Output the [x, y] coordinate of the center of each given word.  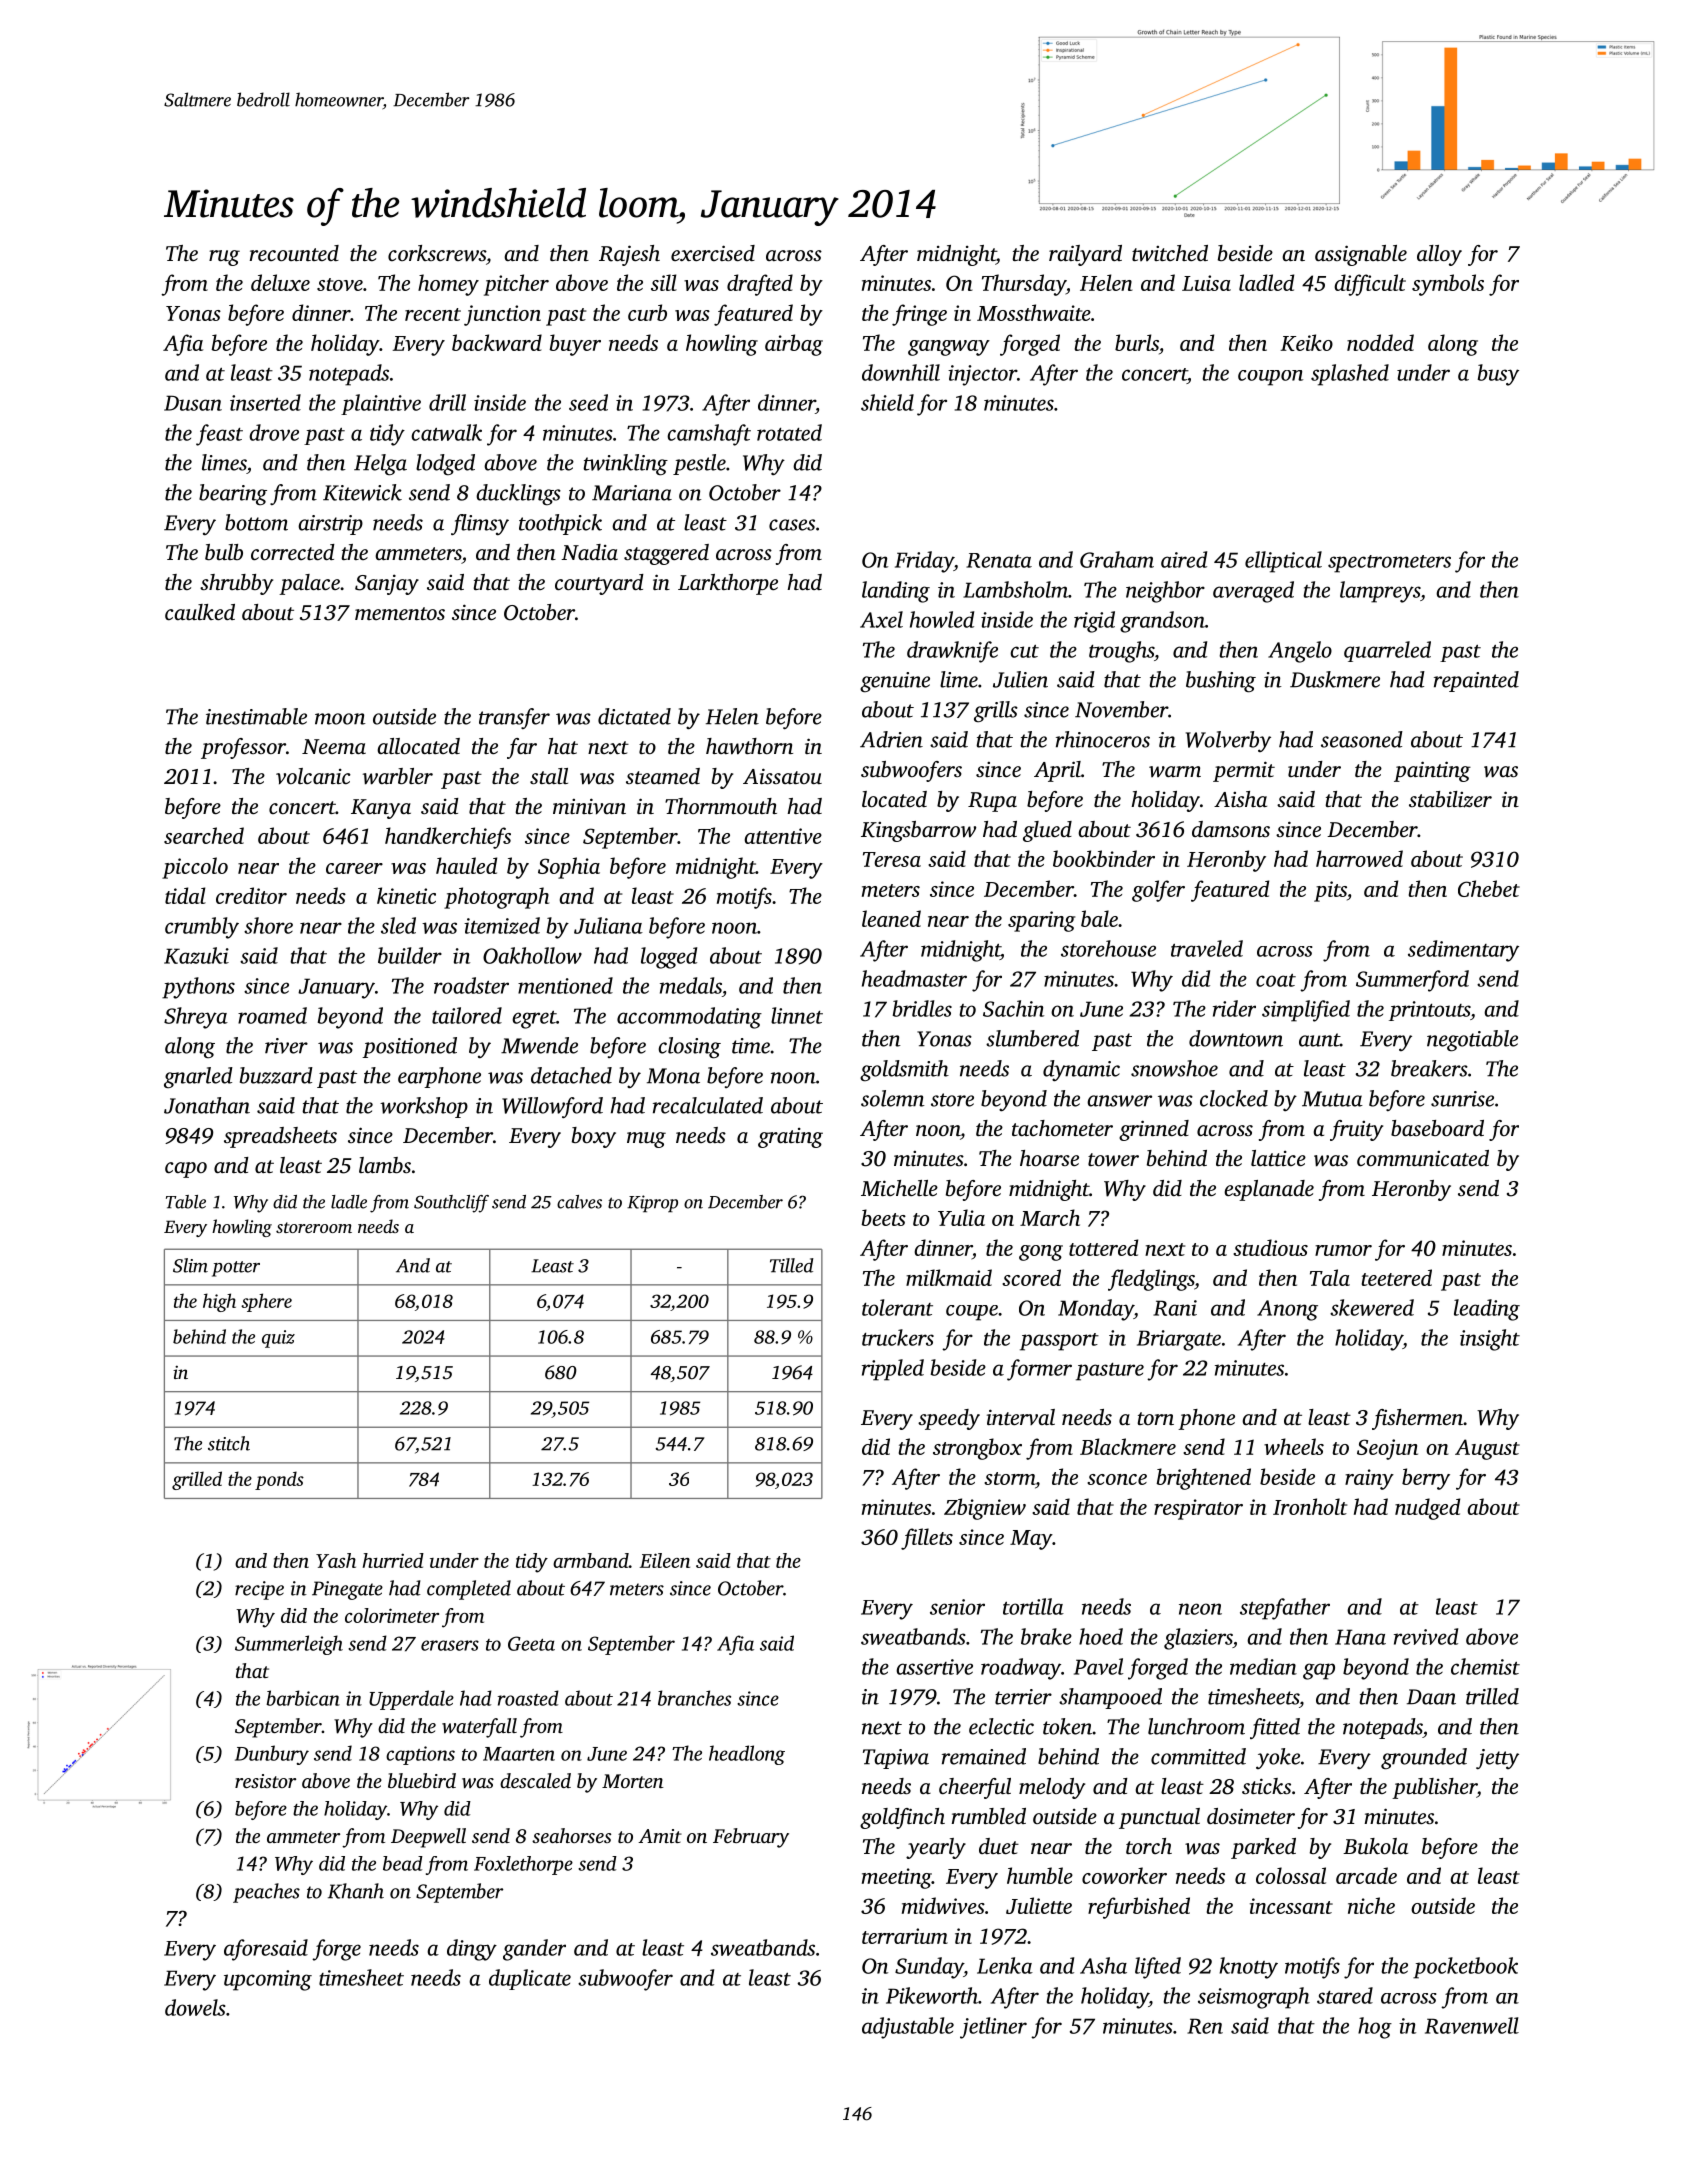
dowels [195, 2007]
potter [236, 1269]
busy [1498, 375]
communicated [1423, 1158]
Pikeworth [932, 1995]
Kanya [381, 809]
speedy [949, 1419]
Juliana [608, 925]
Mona [673, 1076]
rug [224, 258]
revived [1426, 1636]
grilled [197, 1480]
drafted [760, 285]
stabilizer [1450, 799]
